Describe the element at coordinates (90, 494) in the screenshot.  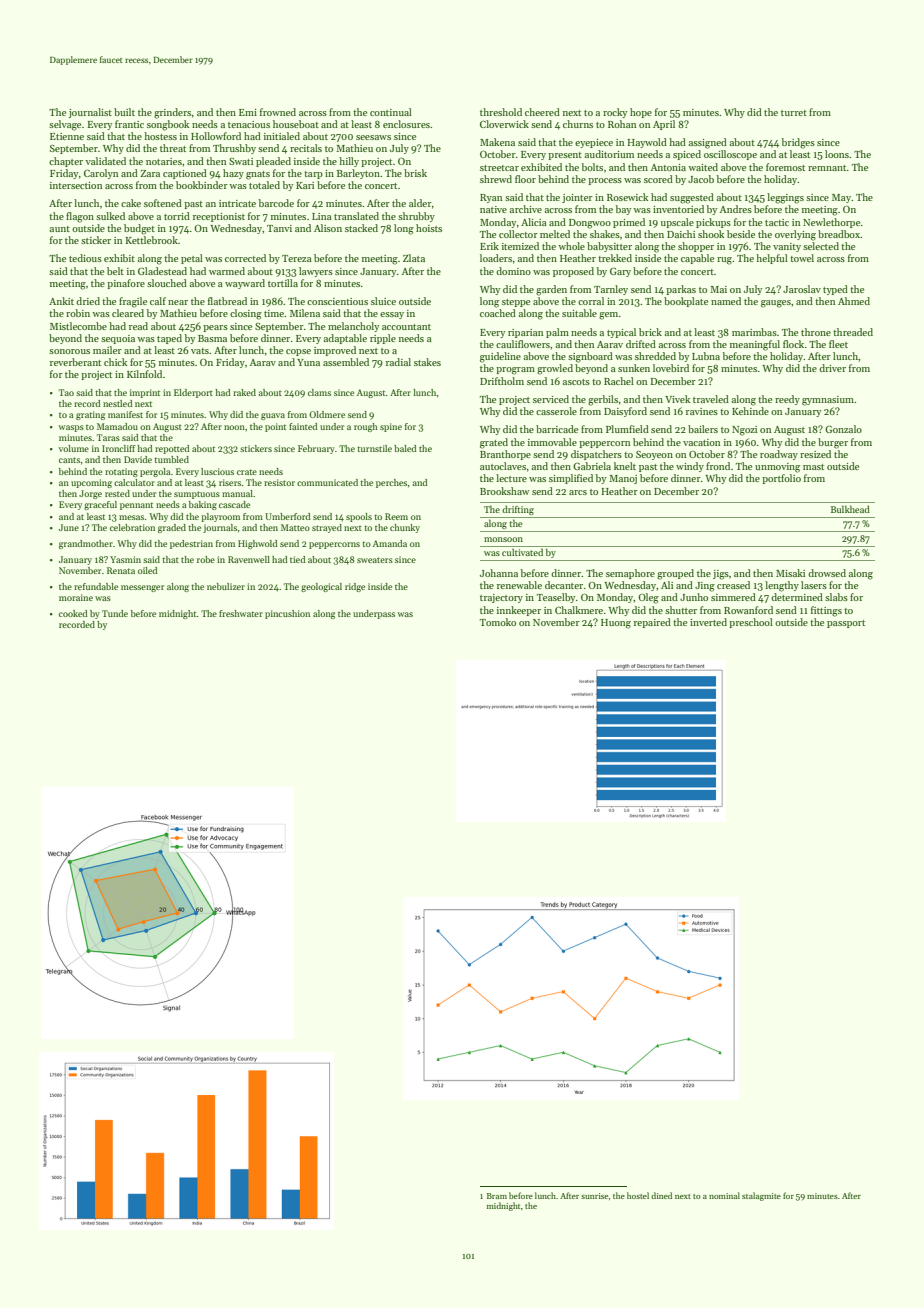
I see `Jorge` at that location.
